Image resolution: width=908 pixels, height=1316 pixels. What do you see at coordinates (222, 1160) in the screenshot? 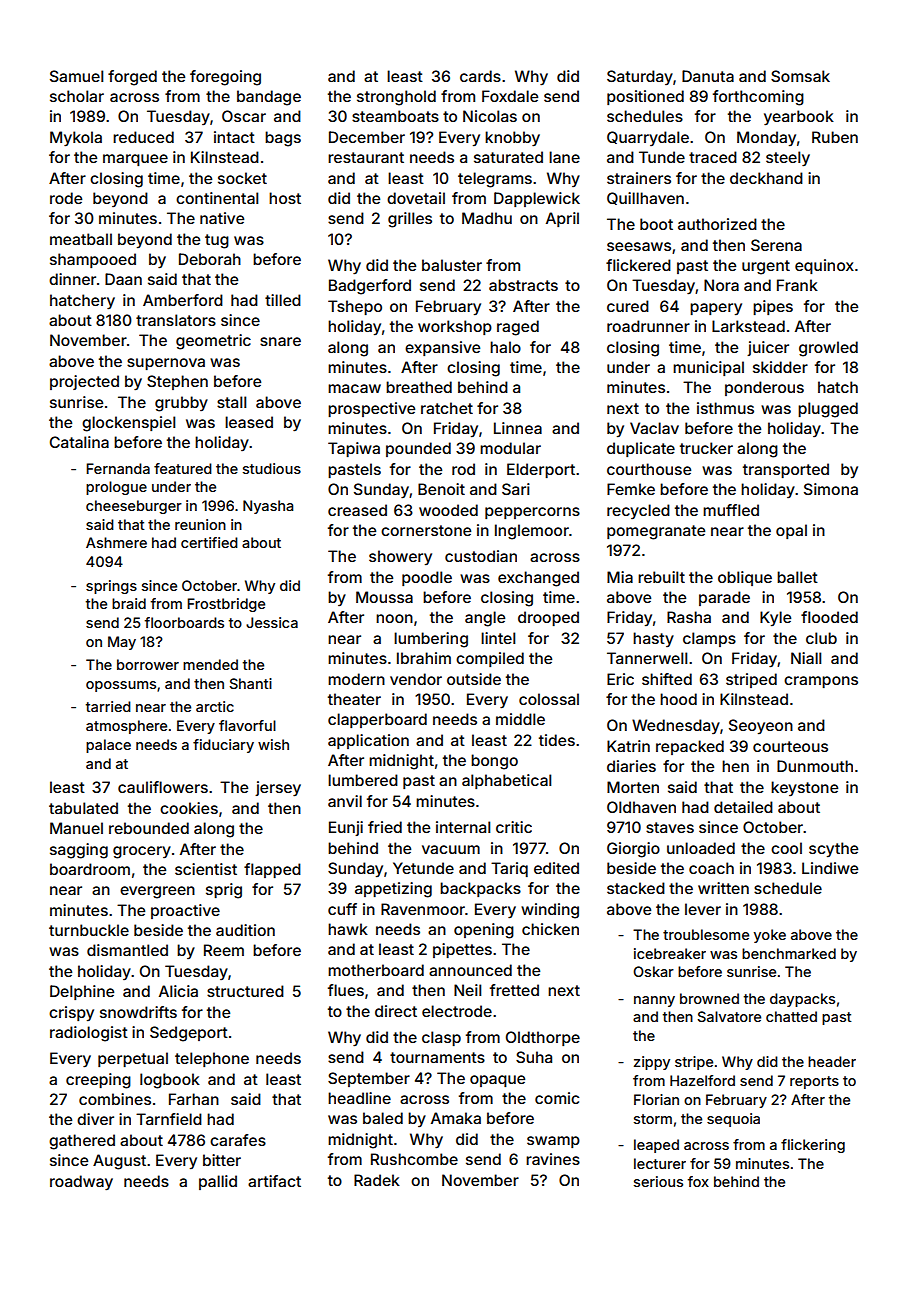
I see `bitter` at bounding box center [222, 1160].
